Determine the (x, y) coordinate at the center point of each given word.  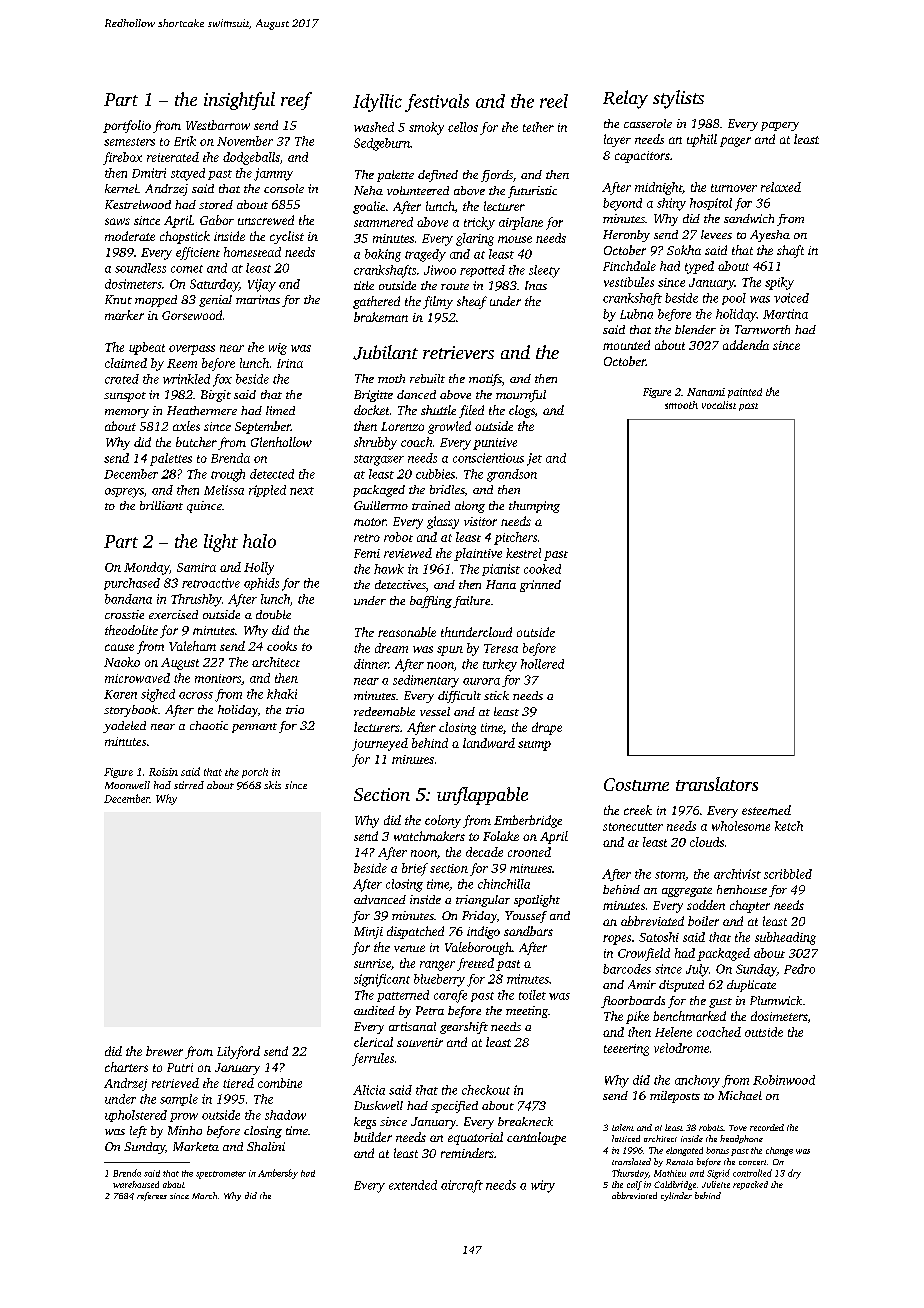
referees (152, 1196)
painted (745, 393)
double (273, 614)
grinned (540, 586)
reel (554, 101)
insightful (239, 101)
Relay (625, 99)
